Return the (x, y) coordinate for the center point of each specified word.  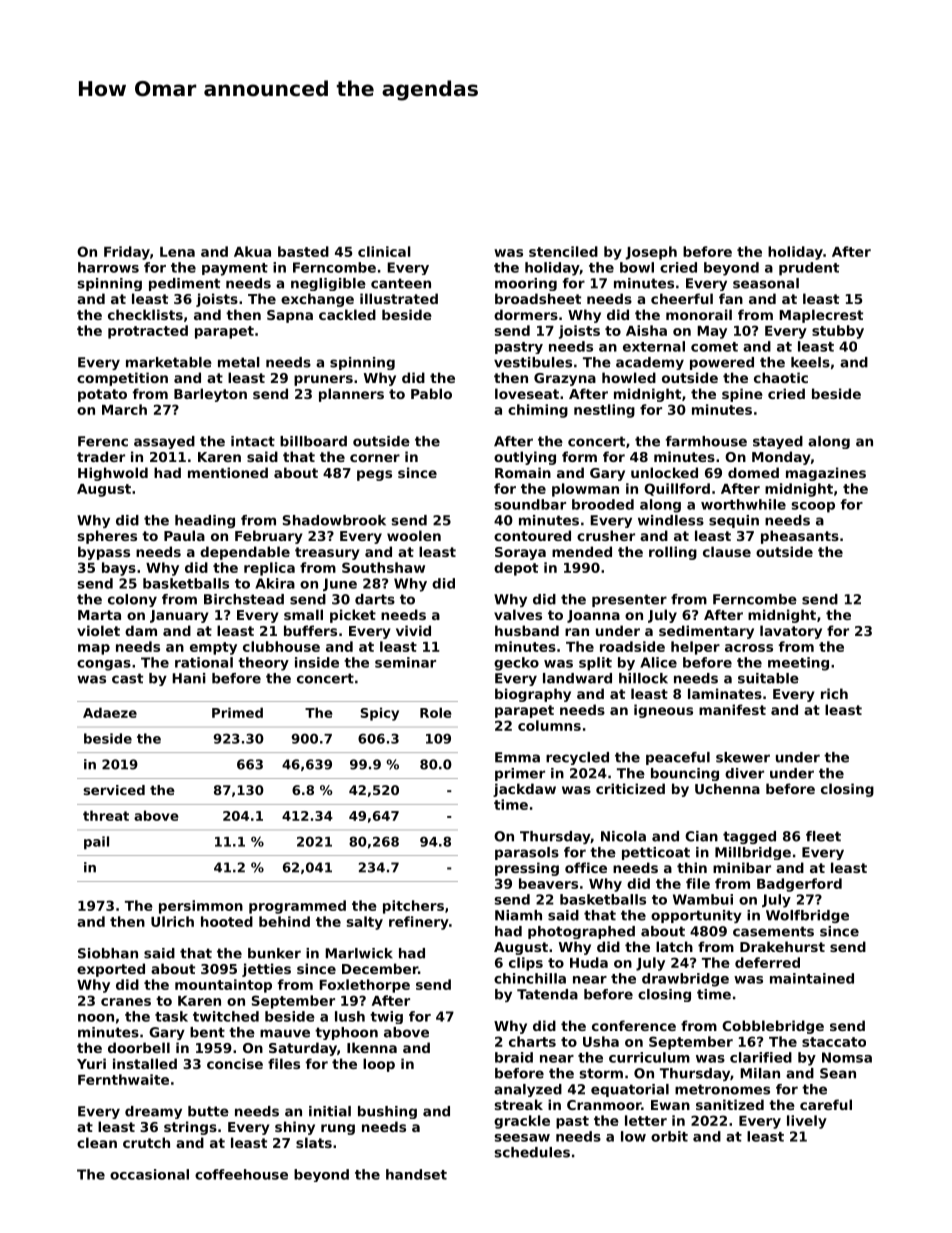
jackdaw (524, 790)
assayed (164, 442)
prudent (809, 269)
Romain (523, 472)
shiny (295, 1128)
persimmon (201, 907)
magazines (826, 474)
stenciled (563, 251)
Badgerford (799, 885)
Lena (177, 252)
